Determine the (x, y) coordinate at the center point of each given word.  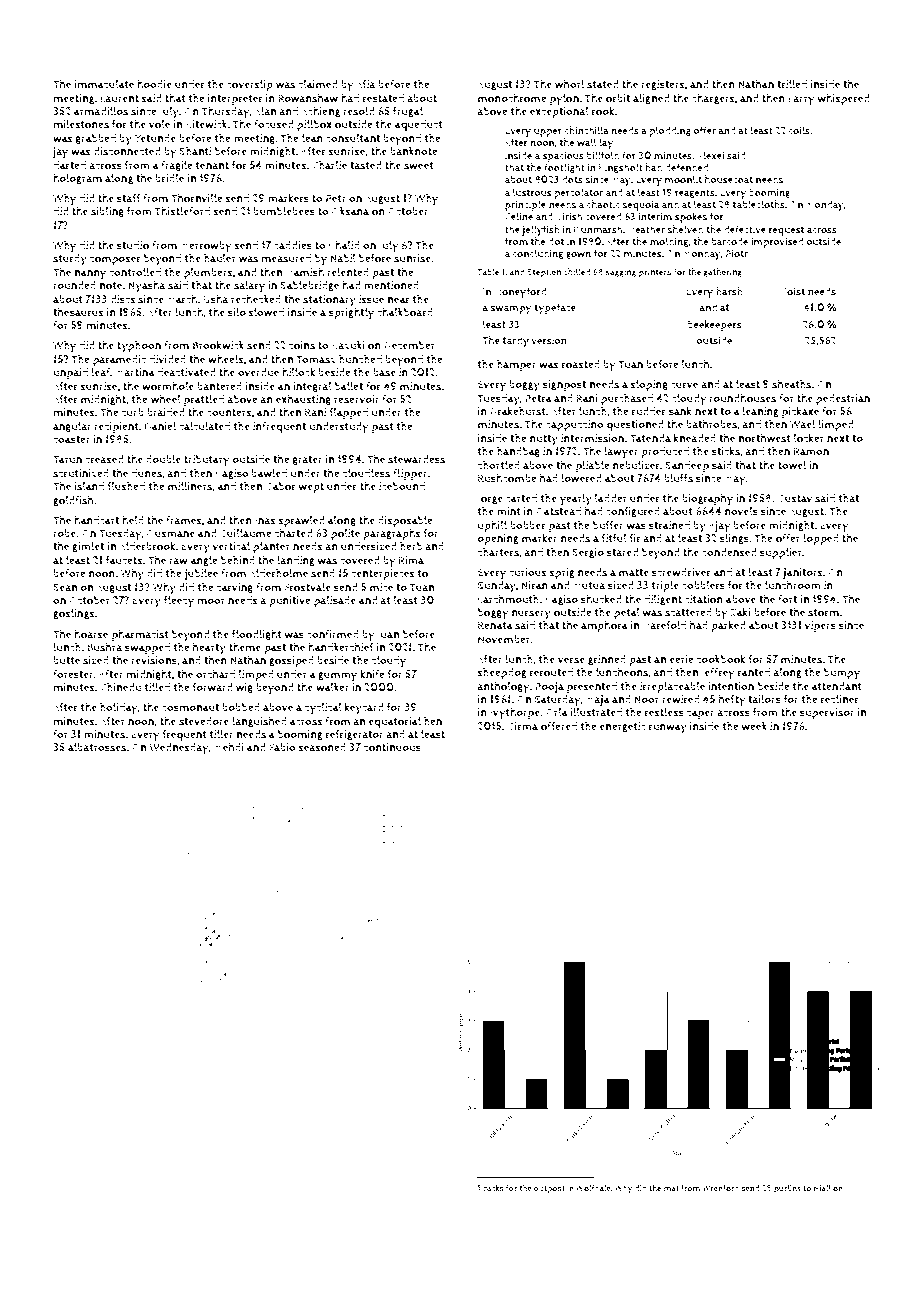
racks (494, 1188)
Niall (822, 1188)
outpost (549, 1189)
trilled (792, 84)
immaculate (104, 84)
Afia (366, 84)
